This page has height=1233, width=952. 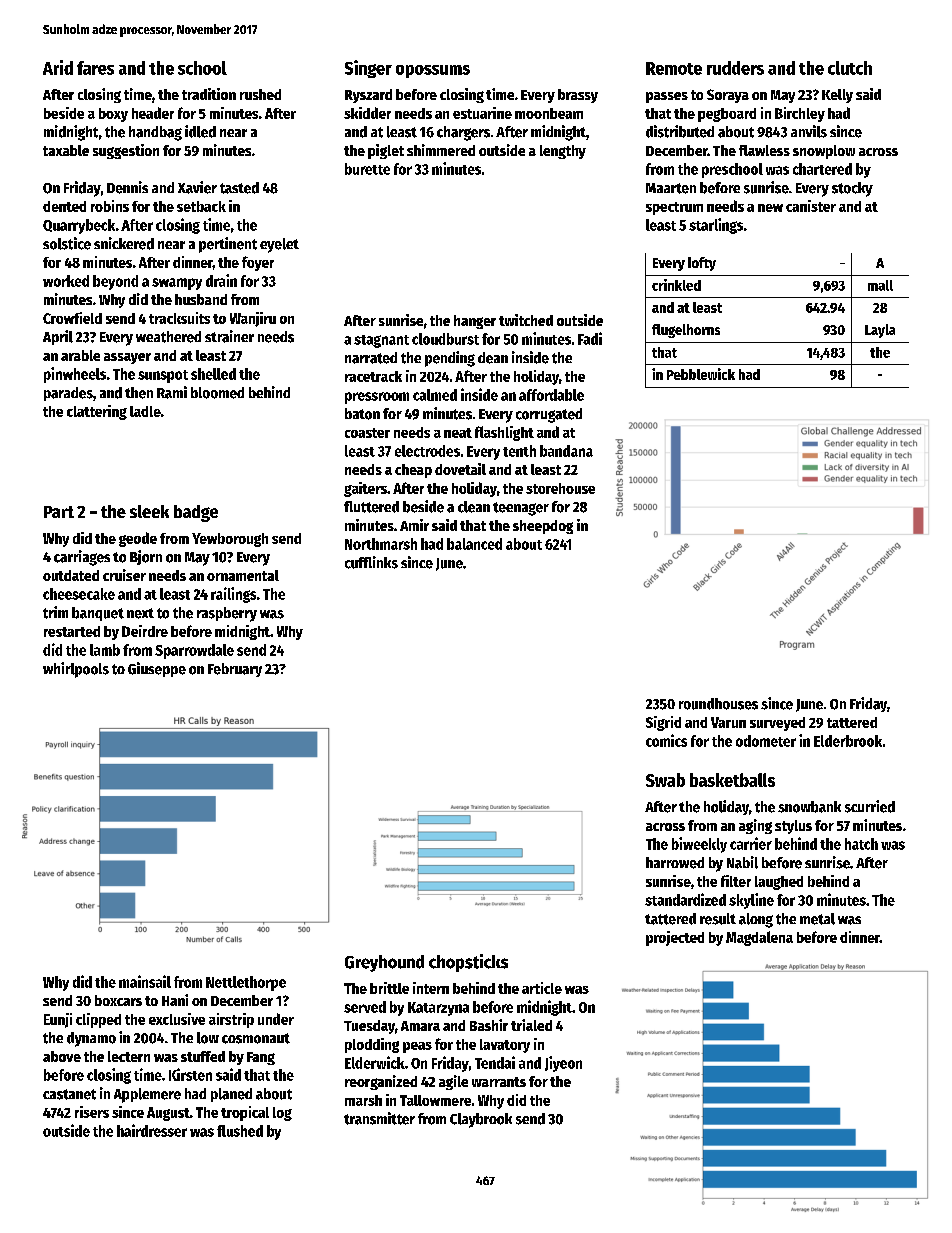 What do you see at coordinates (560, 488) in the page?
I see `storehouse` at bounding box center [560, 488].
